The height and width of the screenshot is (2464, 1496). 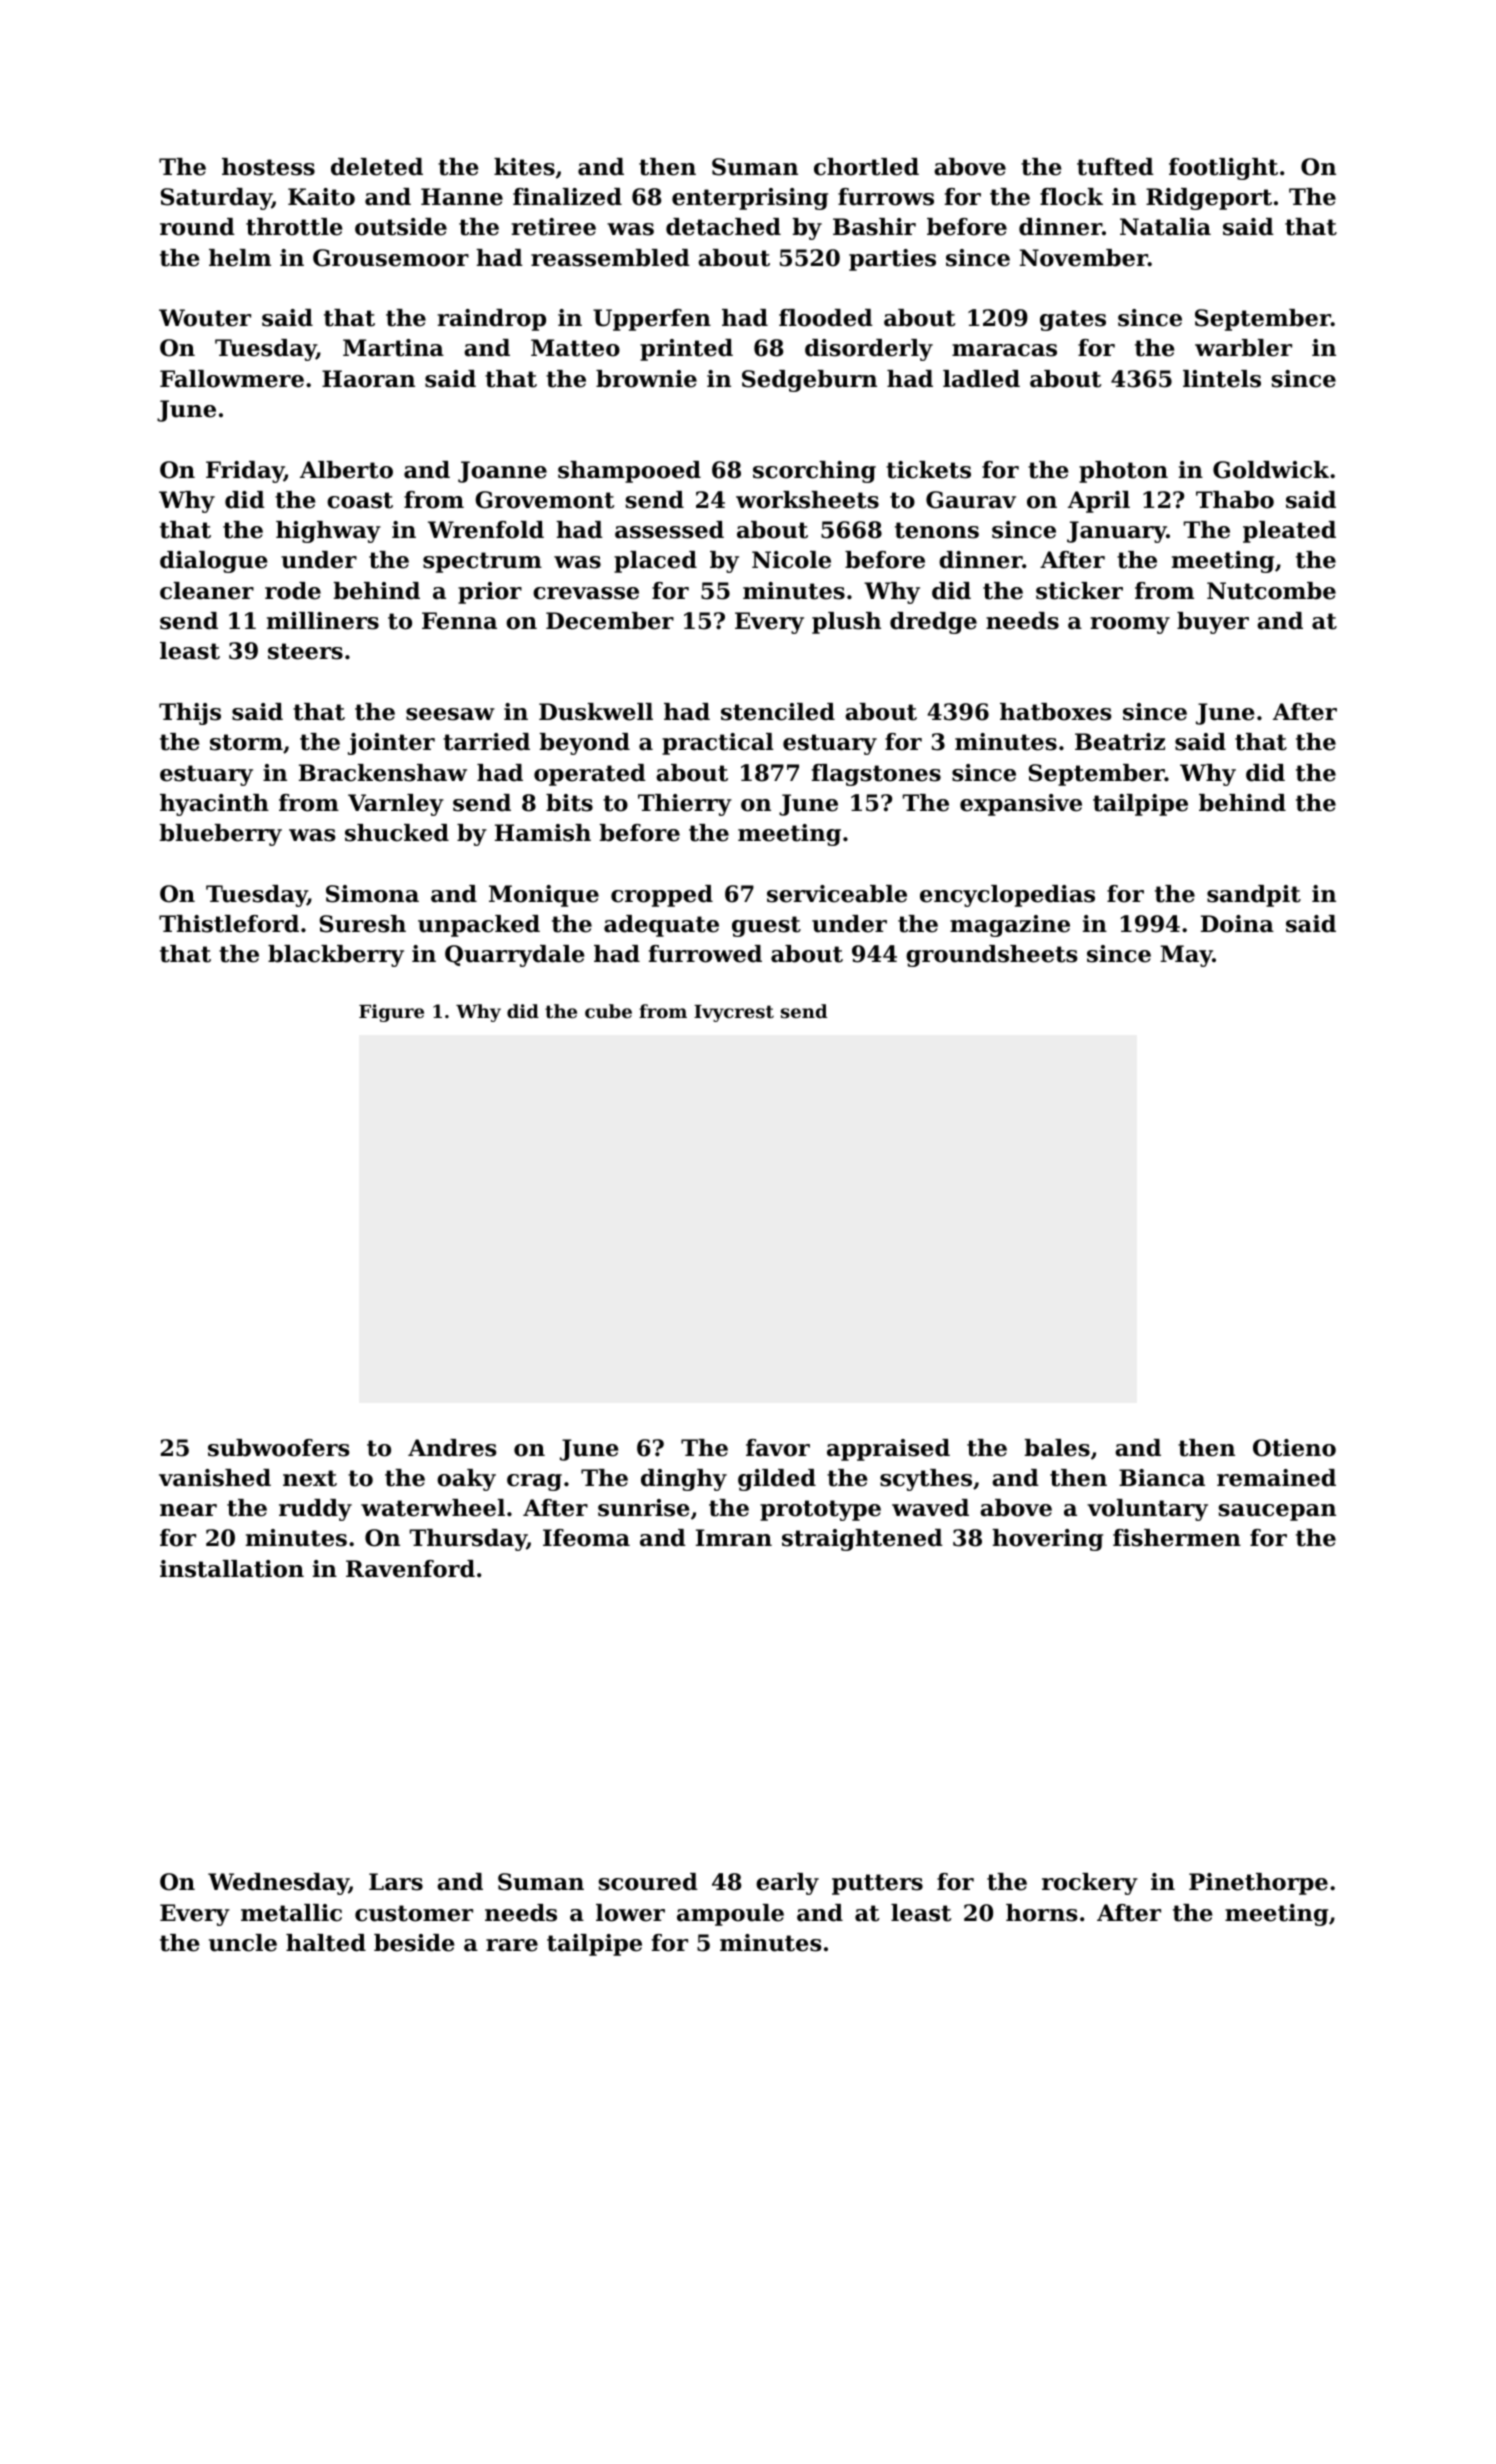 I want to click on next, so click(x=310, y=1478).
